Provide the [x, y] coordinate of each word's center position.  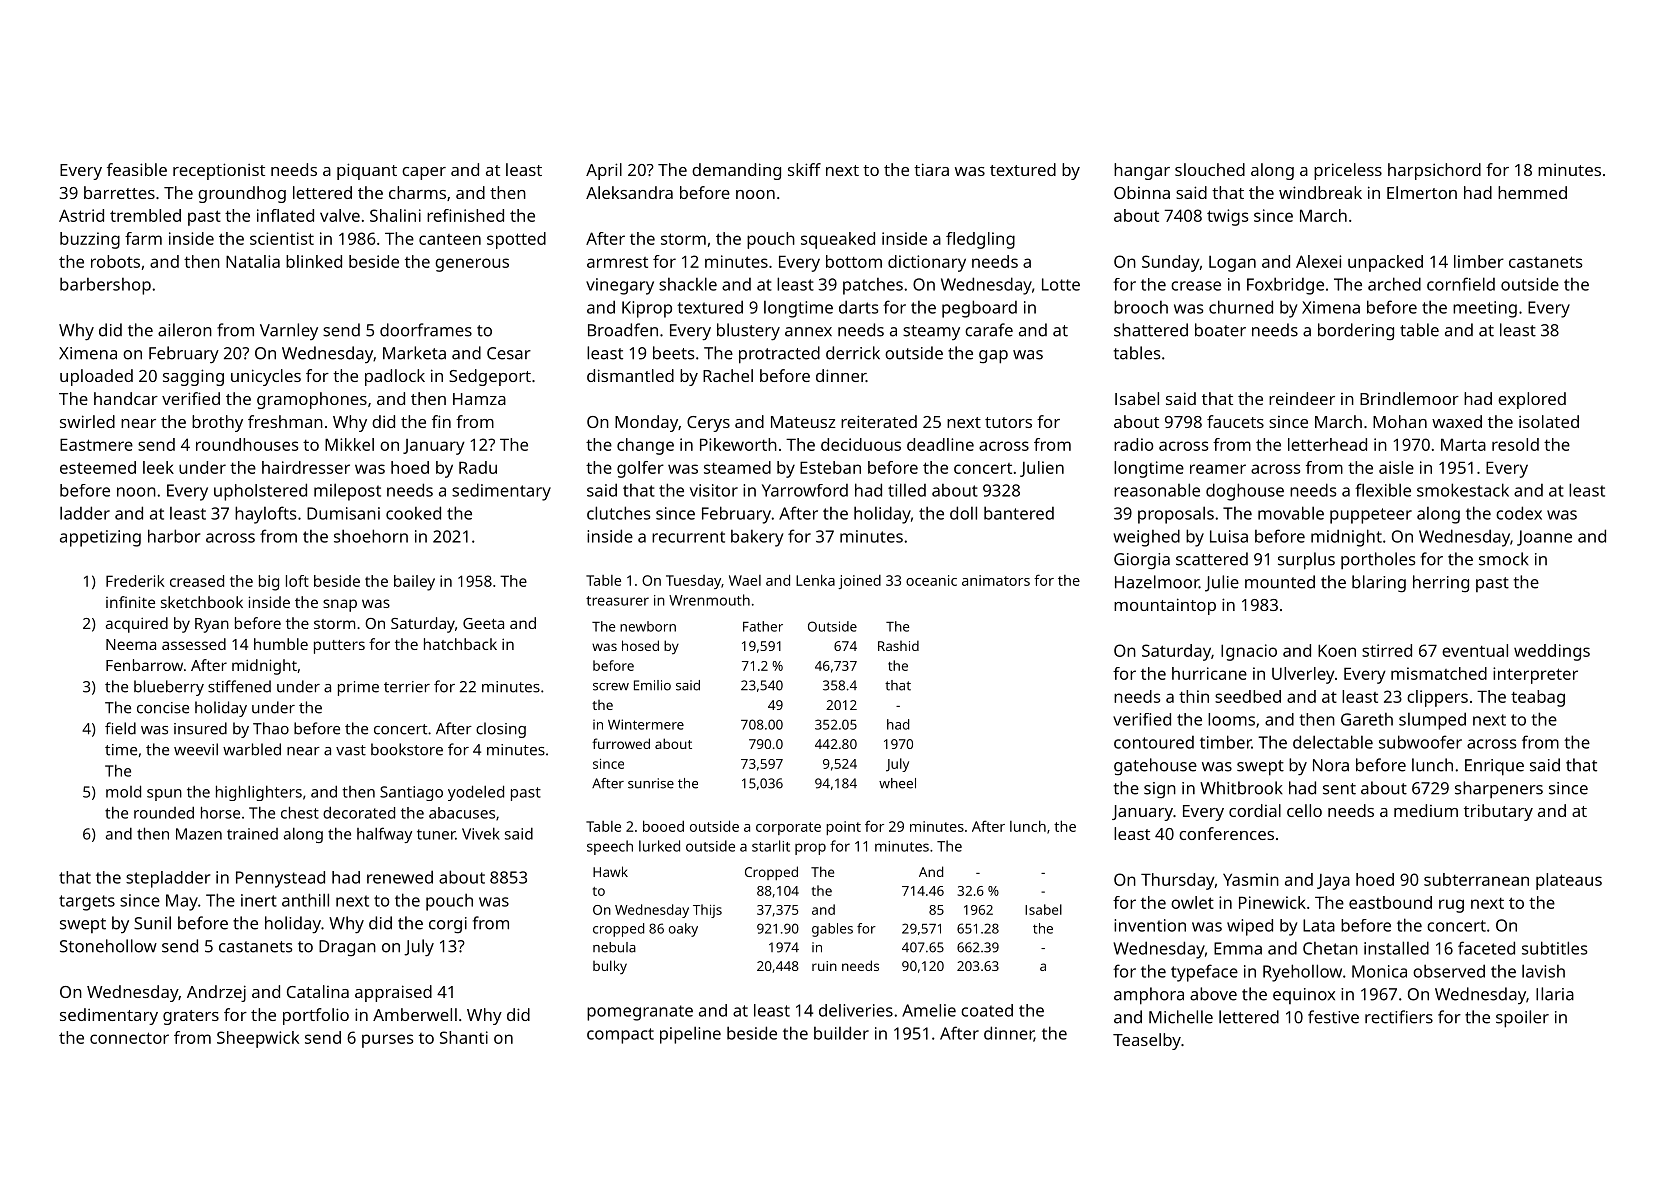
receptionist [219, 171]
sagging [193, 377]
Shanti [464, 1037]
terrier [407, 687]
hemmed [1532, 192]
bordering [1356, 332]
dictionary [927, 263]
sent [1339, 789]
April [604, 171]
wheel [897, 783]
